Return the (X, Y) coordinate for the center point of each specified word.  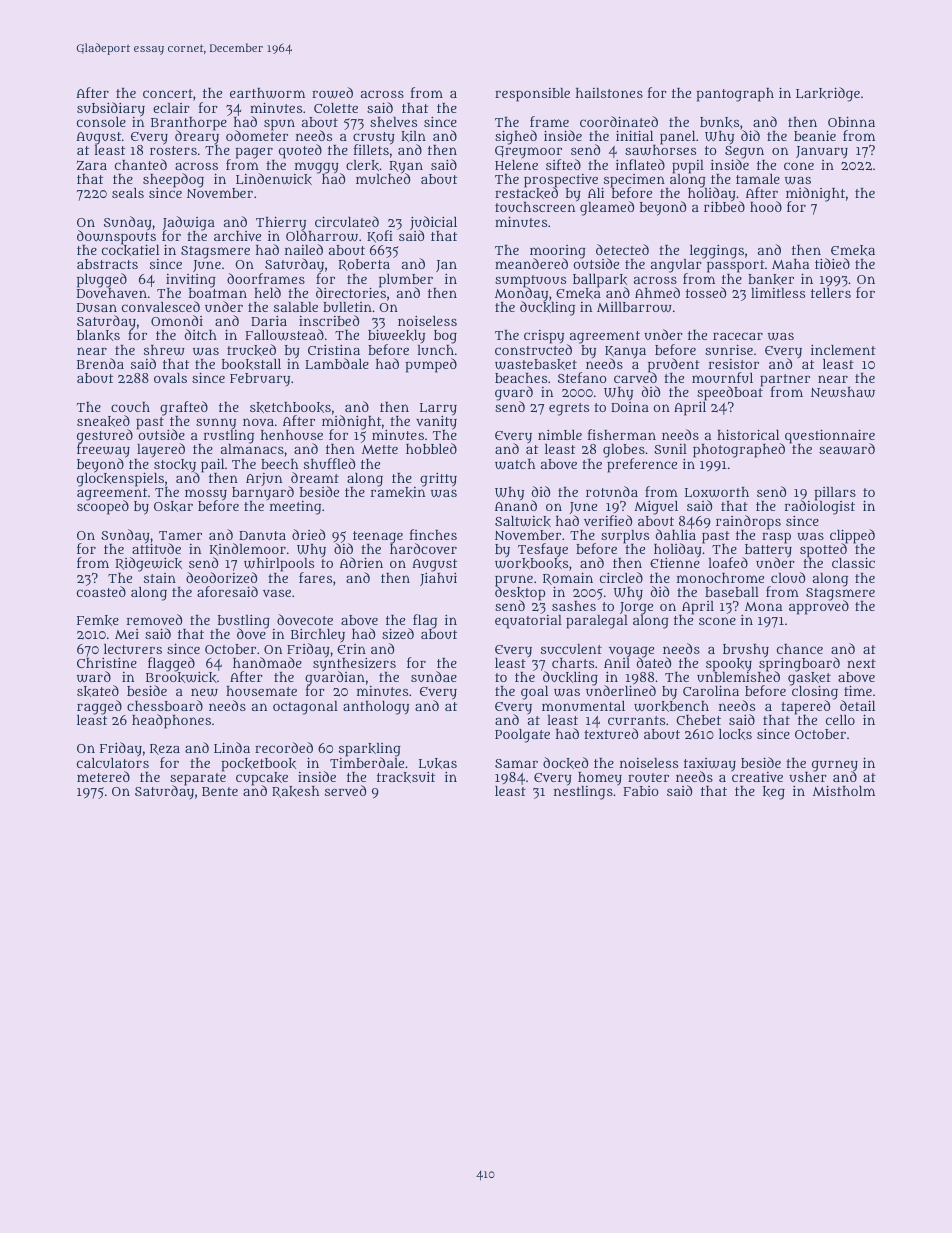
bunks (719, 122)
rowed (332, 93)
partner (785, 380)
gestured (105, 436)
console (101, 122)
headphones (171, 721)
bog (445, 337)
